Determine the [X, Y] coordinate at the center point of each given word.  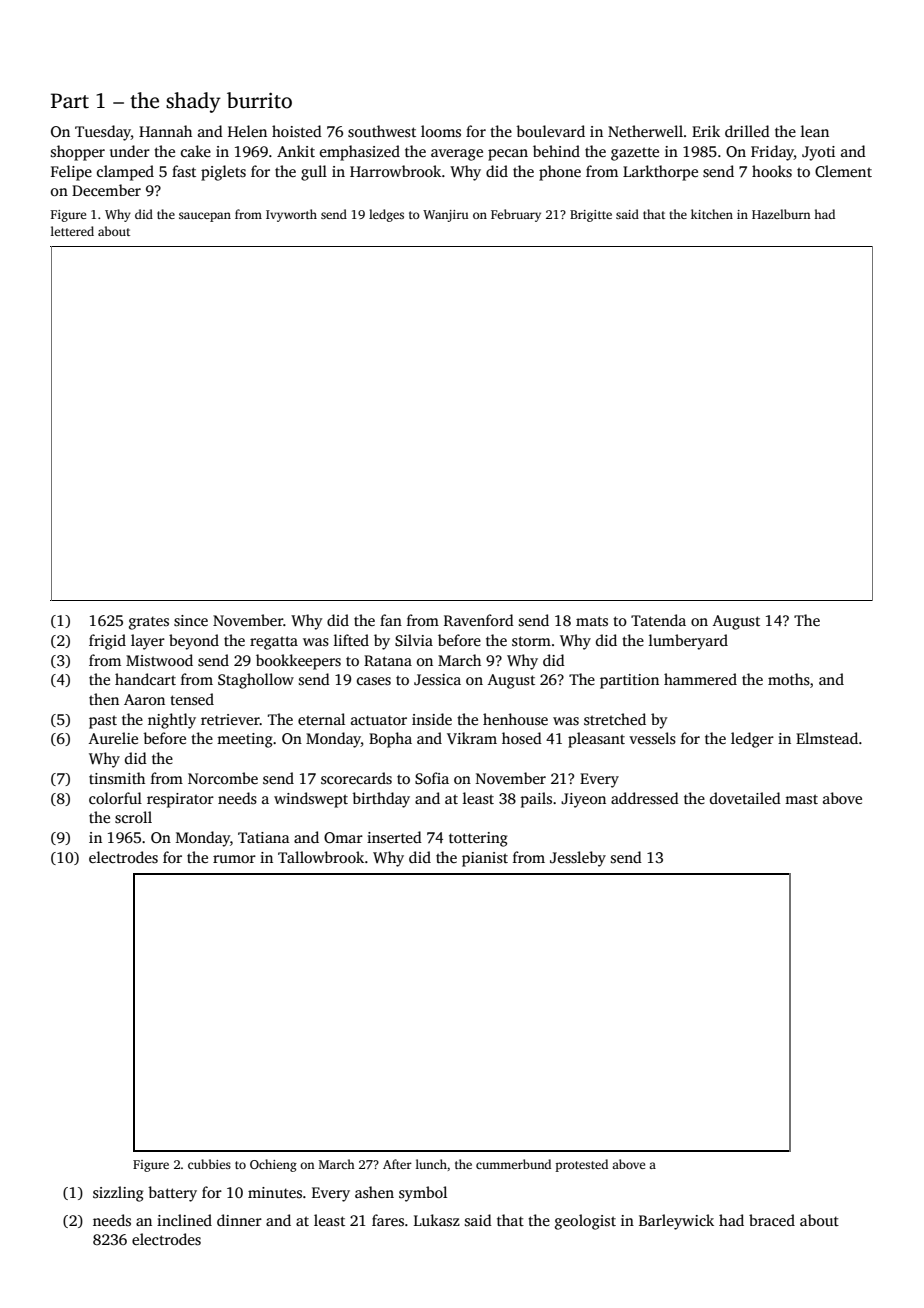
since [191, 621]
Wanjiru [446, 216]
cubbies [209, 1164]
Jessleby [578, 859]
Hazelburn [781, 214]
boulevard [550, 131]
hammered [700, 679]
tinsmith [117, 778]
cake [196, 151]
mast [801, 799]
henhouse [515, 719]
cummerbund [513, 1164]
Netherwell [645, 131]
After [397, 1164]
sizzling [118, 1194]
